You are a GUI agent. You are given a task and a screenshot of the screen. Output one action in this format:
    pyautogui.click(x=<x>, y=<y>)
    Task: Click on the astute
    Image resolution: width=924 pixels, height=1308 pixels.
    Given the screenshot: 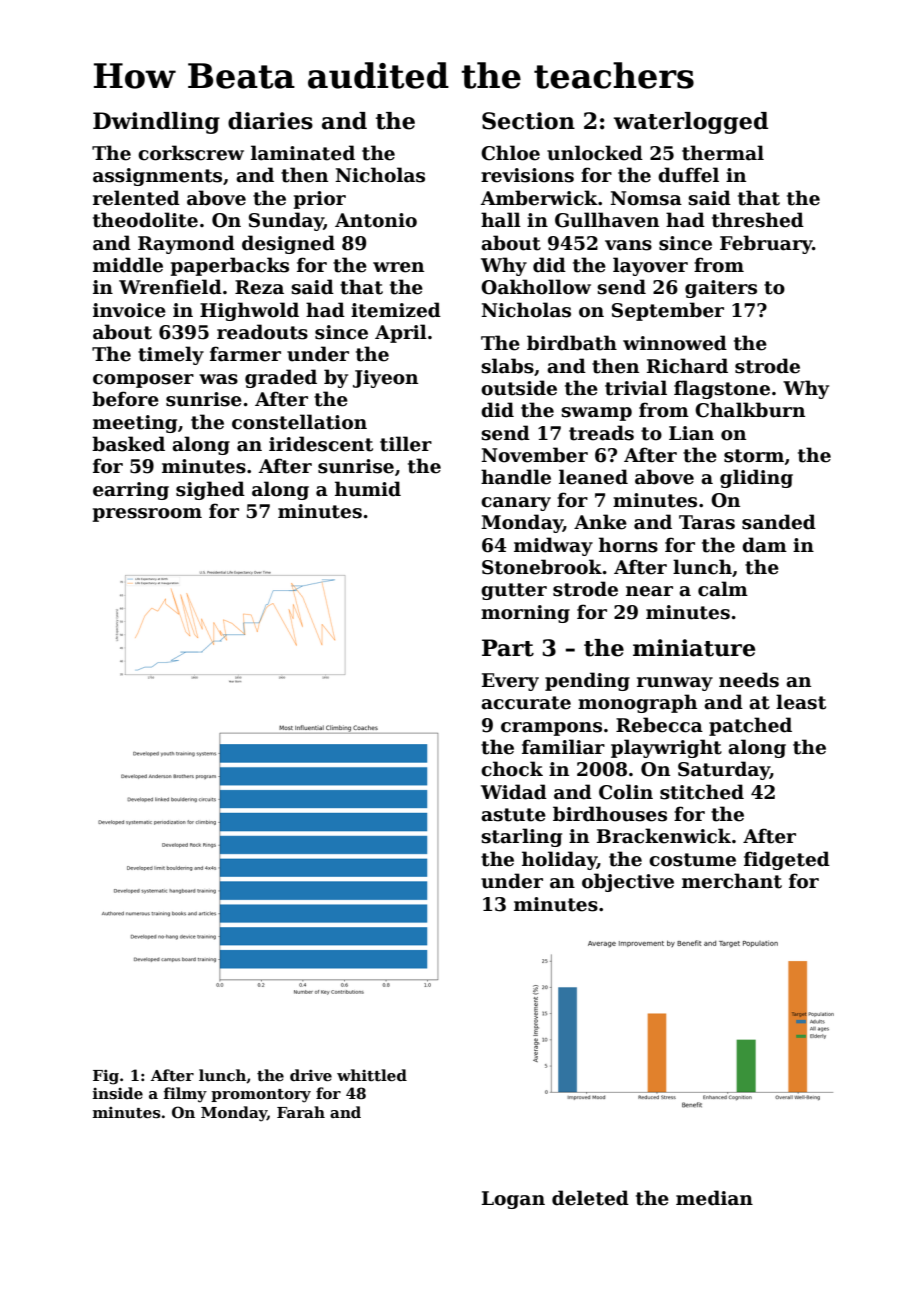 What is the action you would take?
    pyautogui.click(x=513, y=815)
